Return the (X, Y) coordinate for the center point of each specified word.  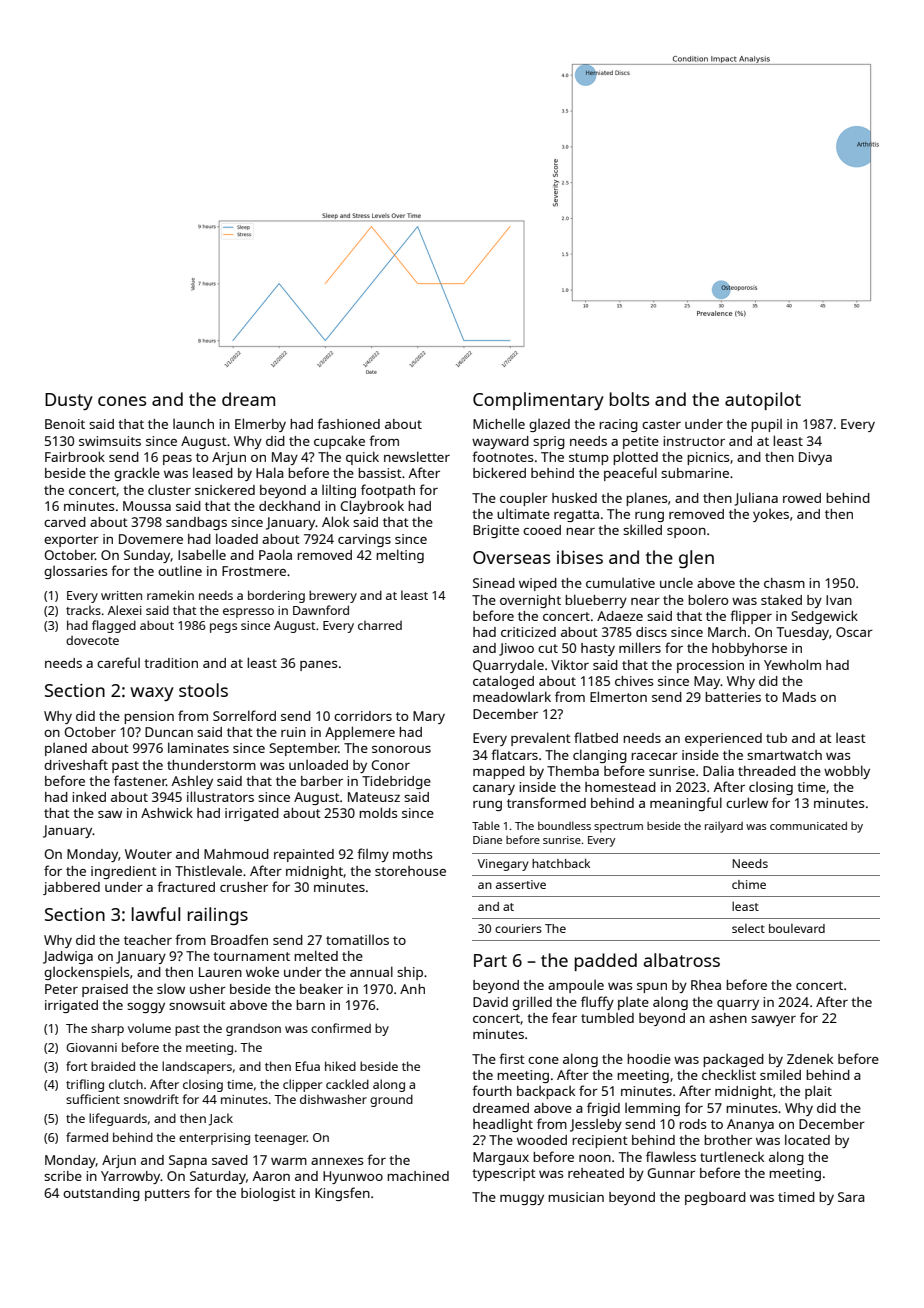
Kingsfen (342, 1194)
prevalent (541, 739)
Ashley (192, 782)
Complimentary (538, 401)
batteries (733, 697)
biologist (268, 1194)
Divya (815, 458)
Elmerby (260, 425)
